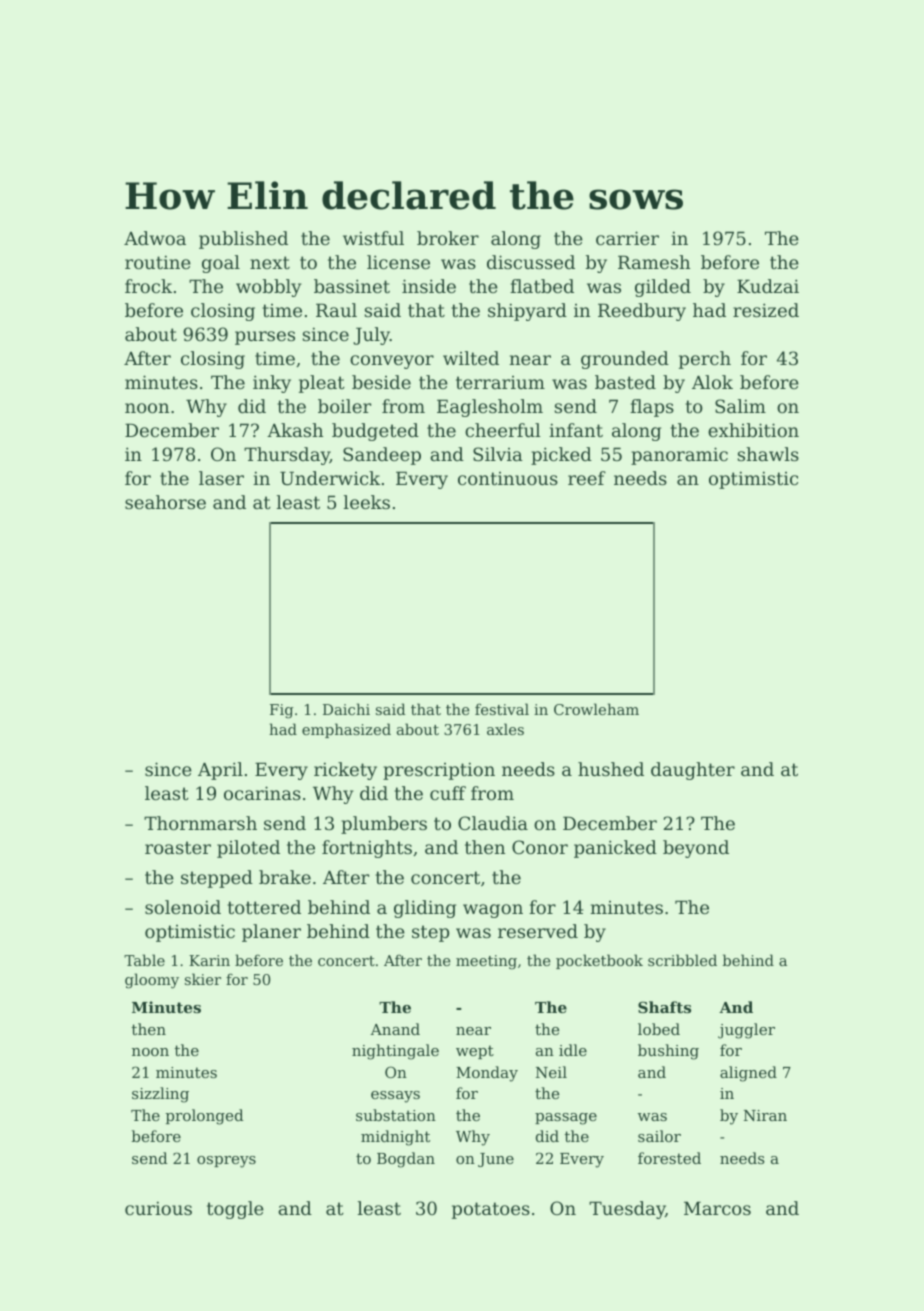  I want to click on license, so click(398, 262).
